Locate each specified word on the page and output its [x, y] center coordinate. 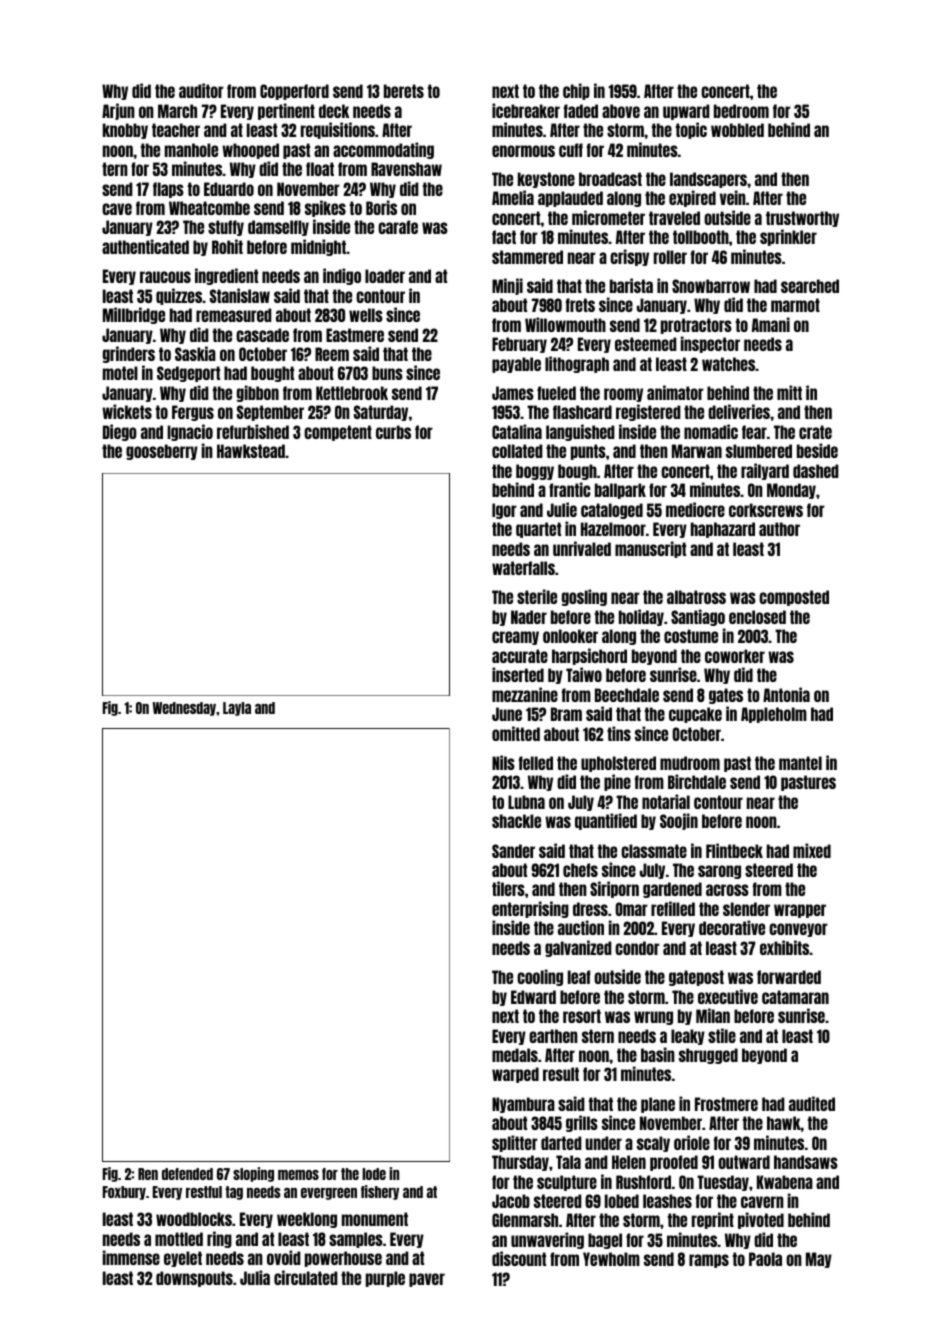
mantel [800, 763]
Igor [504, 511]
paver [427, 1280]
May [819, 1260]
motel [120, 373]
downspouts [194, 1279]
